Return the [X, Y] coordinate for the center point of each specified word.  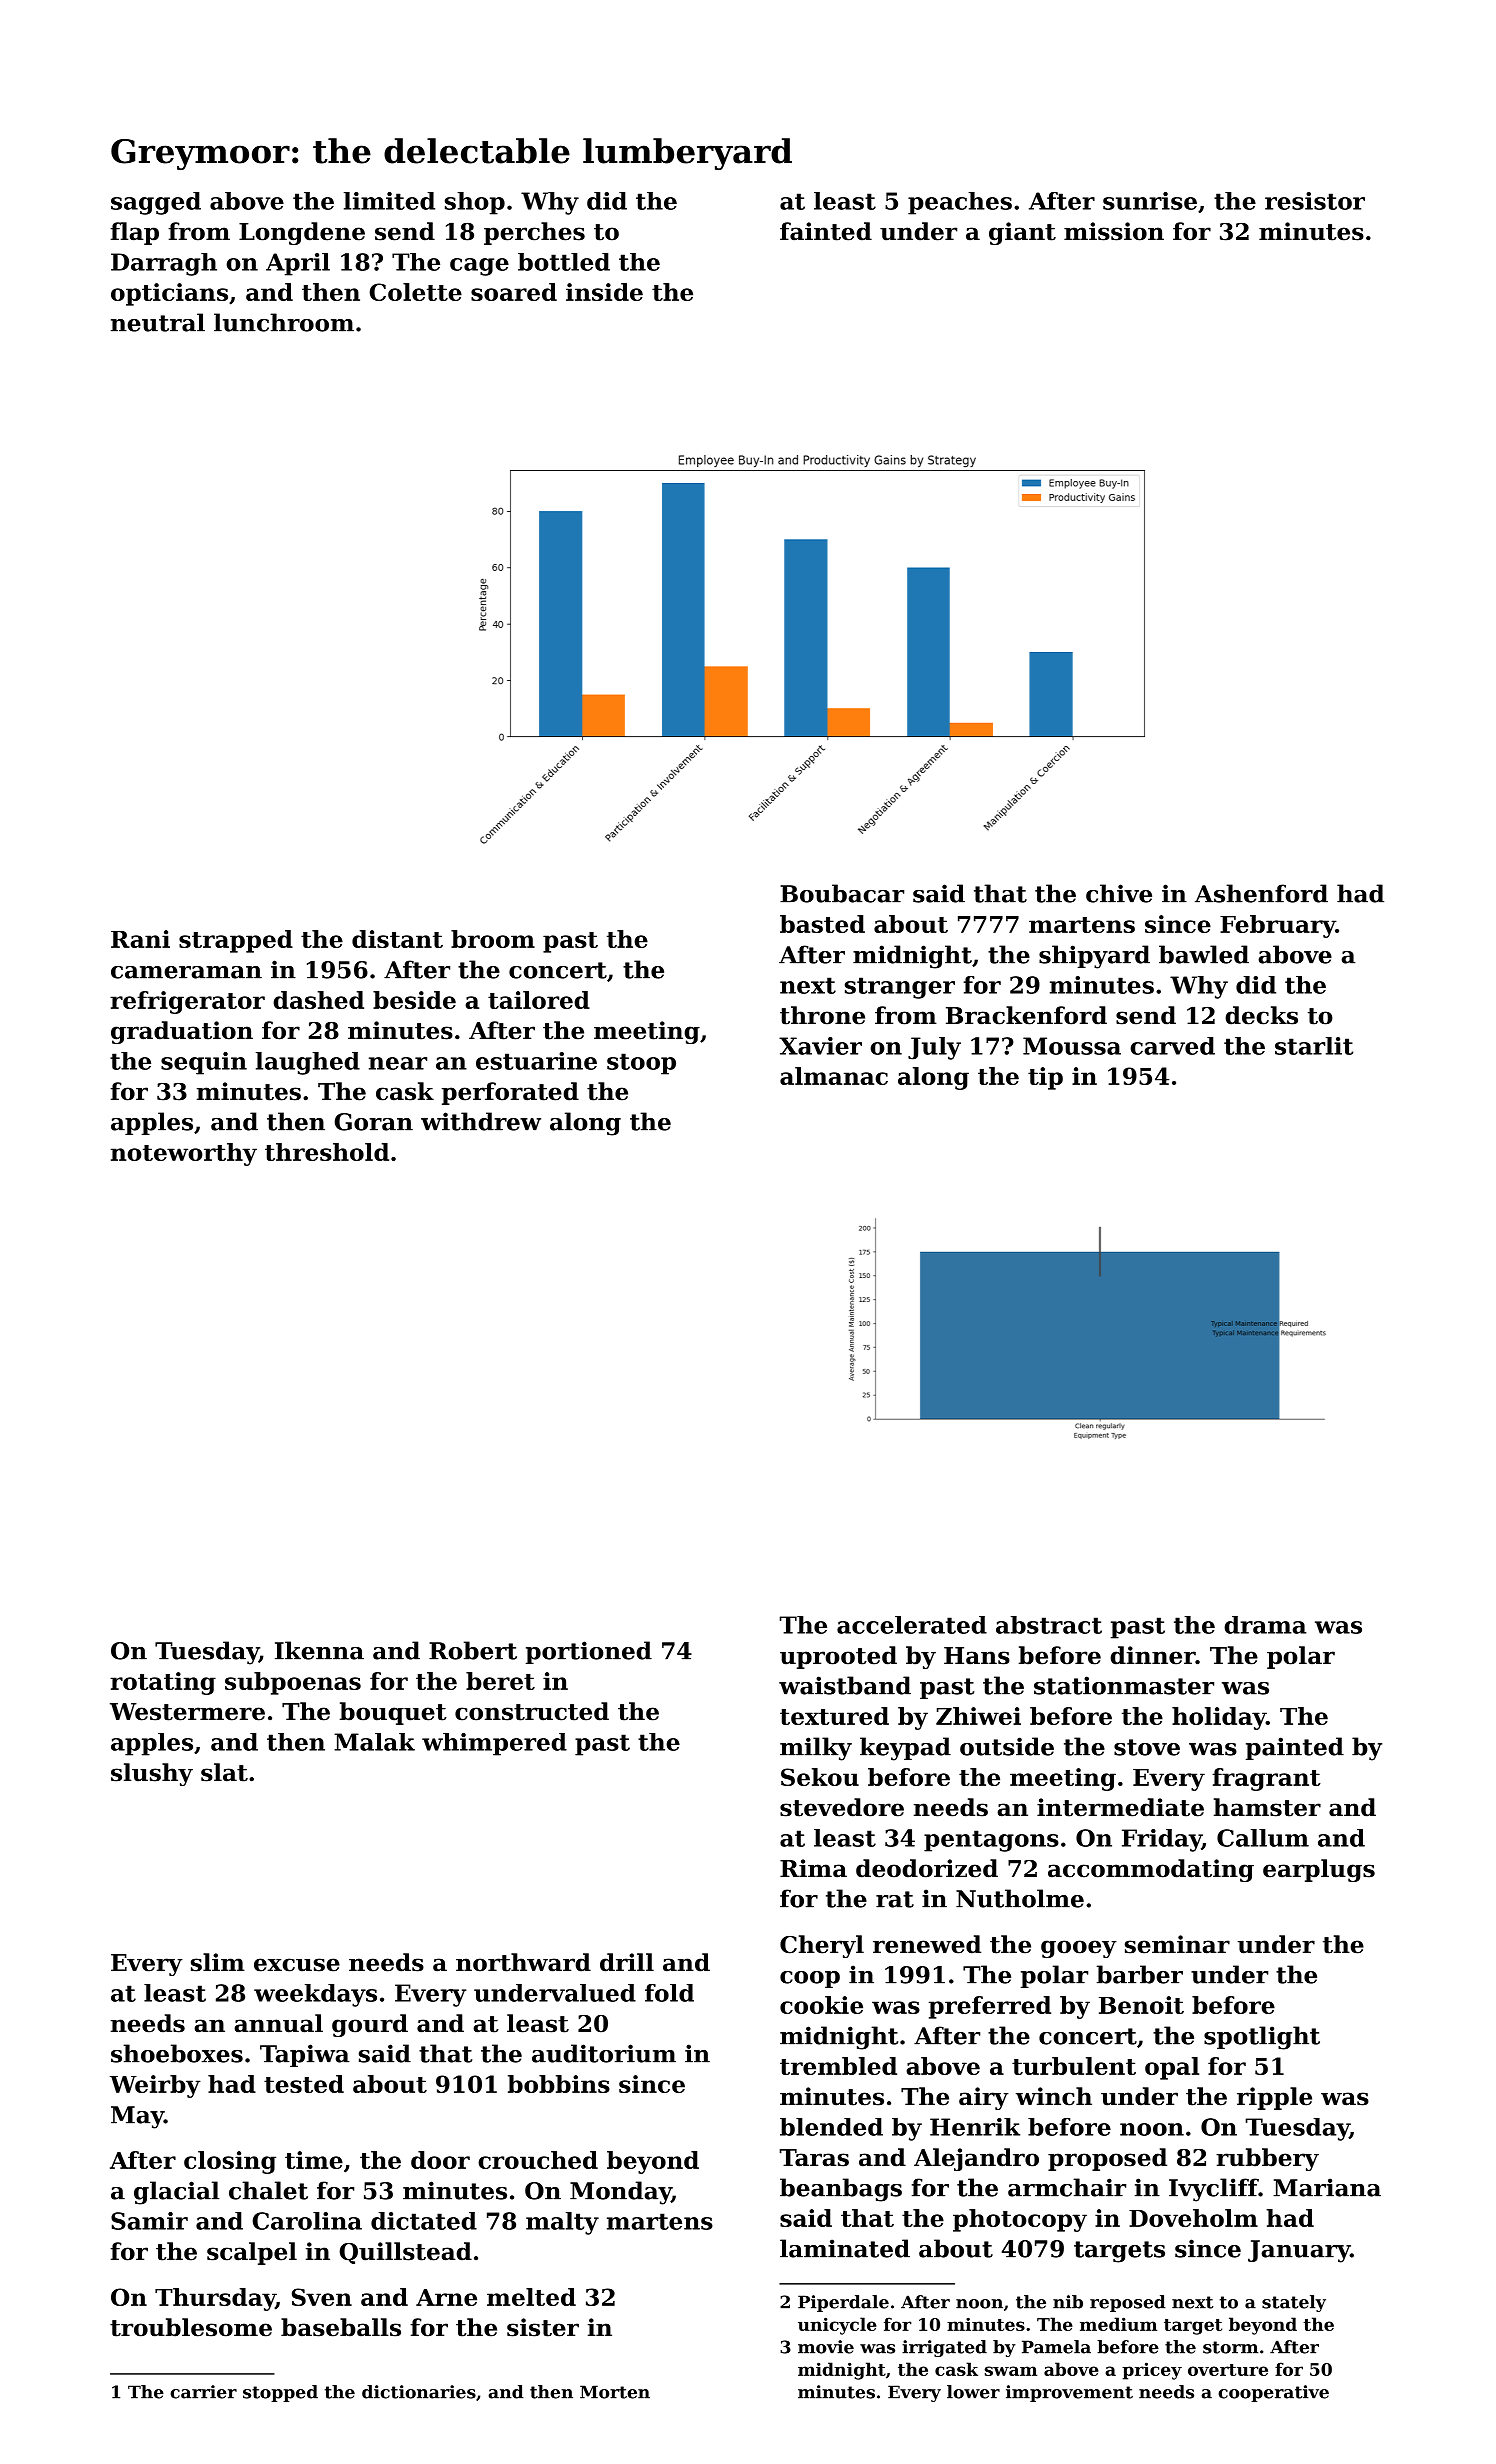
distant [397, 939]
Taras [814, 2158]
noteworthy [184, 1154]
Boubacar [842, 893]
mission [1114, 231]
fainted [826, 231]
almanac [834, 1076]
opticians [169, 294]
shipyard [1094, 957]
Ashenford [1261, 893]
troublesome [191, 2327]
